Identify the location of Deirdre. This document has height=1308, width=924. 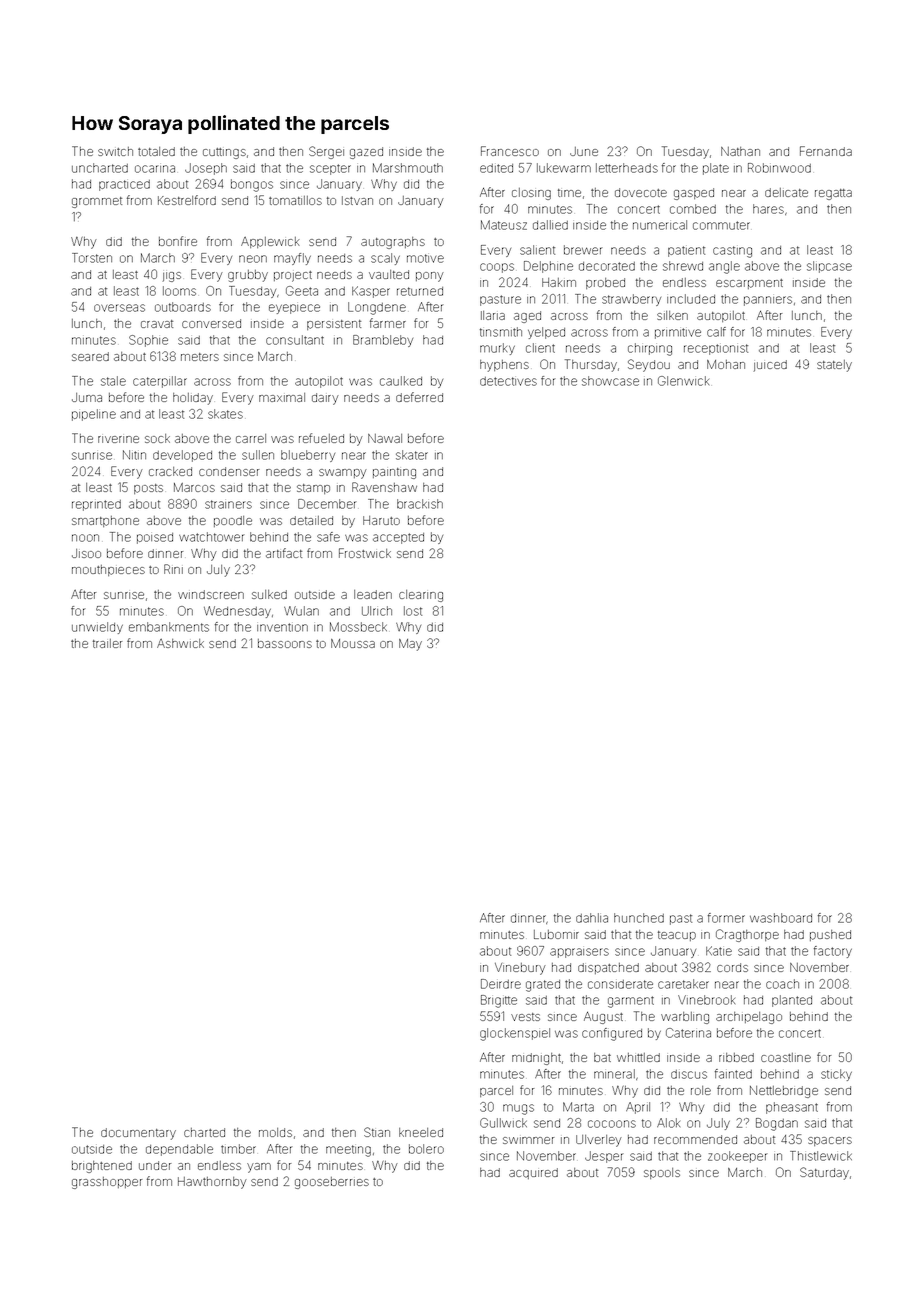
(501, 984).
